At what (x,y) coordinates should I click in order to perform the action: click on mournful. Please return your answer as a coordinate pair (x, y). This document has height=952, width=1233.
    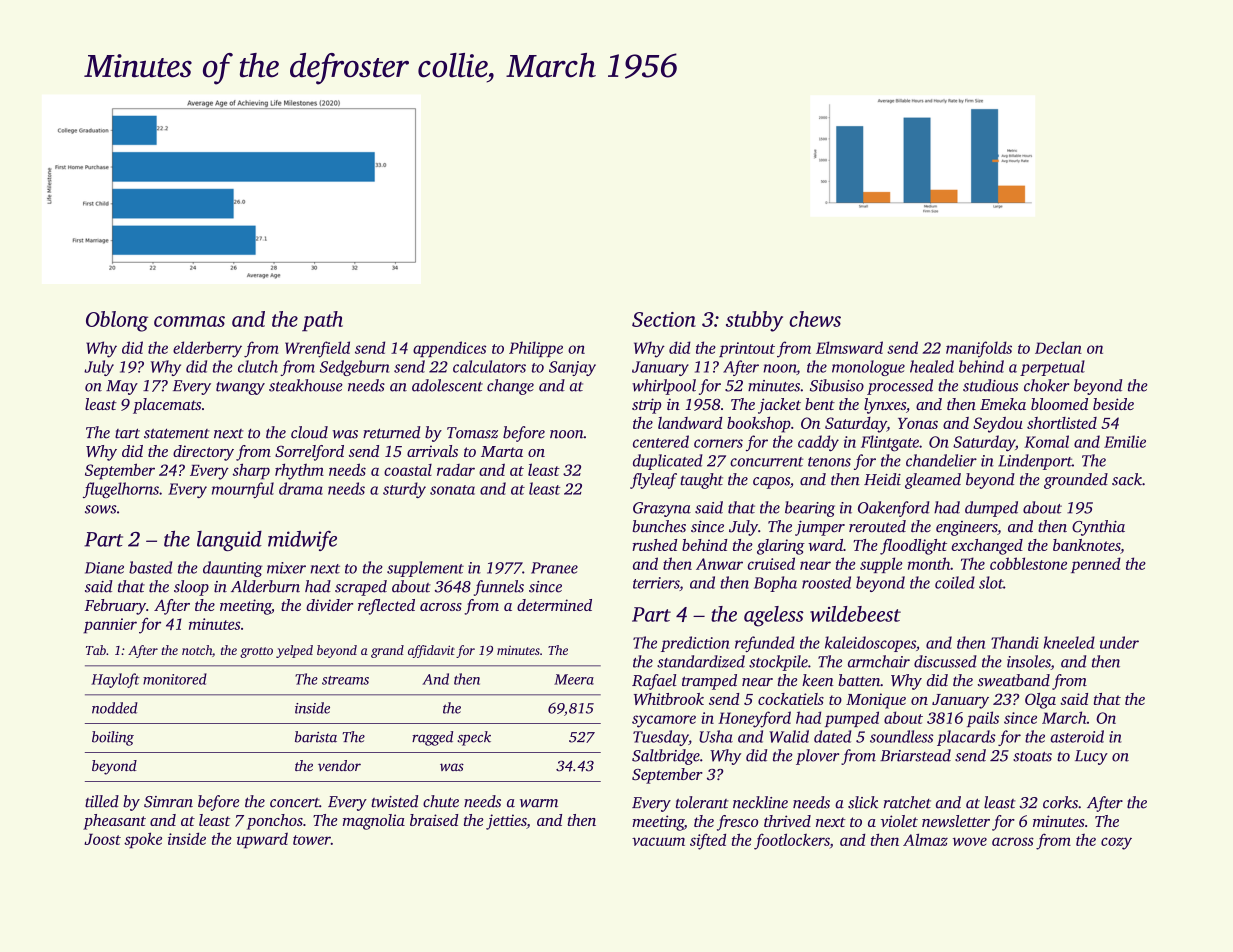
    Looking at the image, I should click on (243, 490).
